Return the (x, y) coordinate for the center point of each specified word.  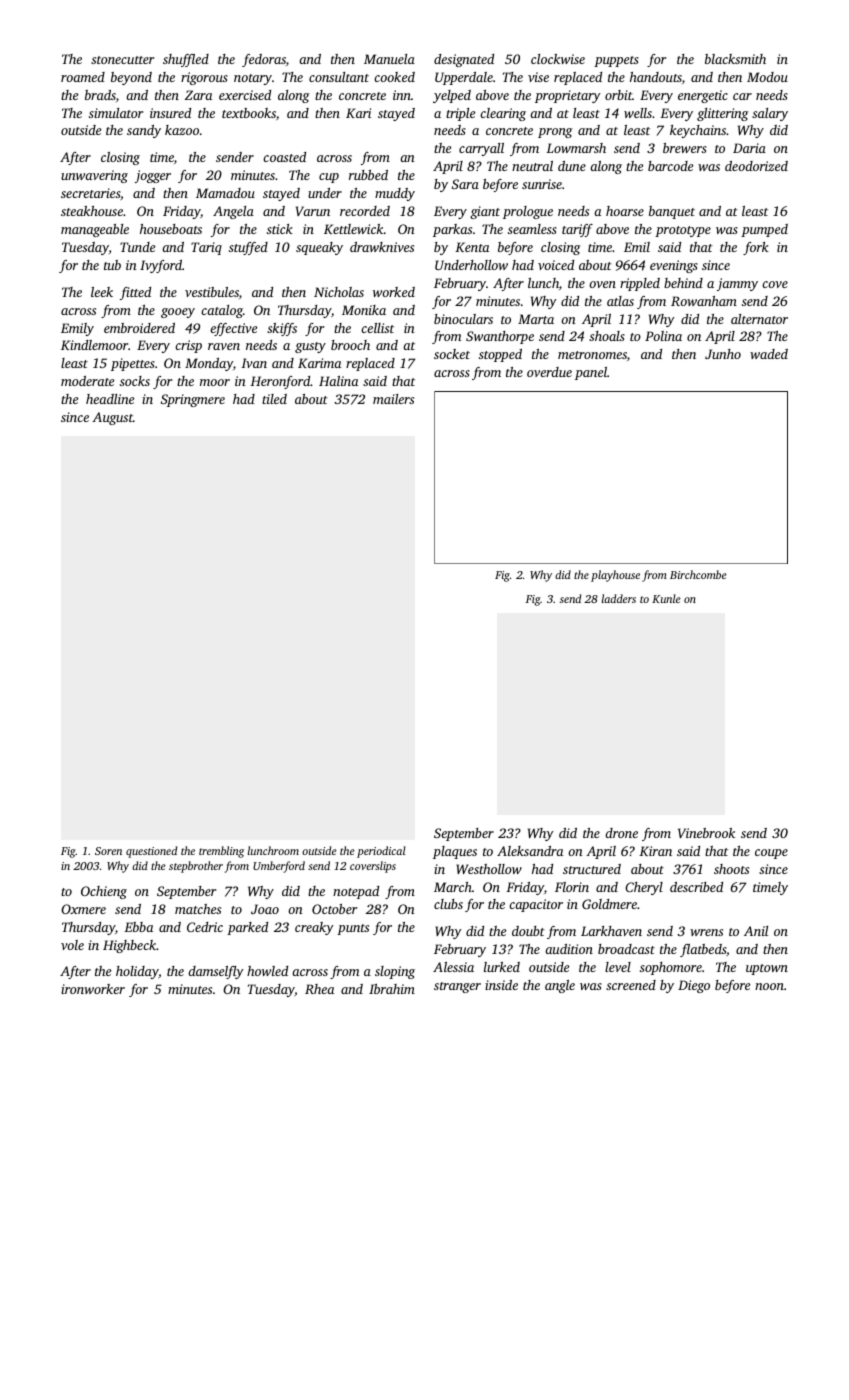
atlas (620, 301)
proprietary (568, 96)
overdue (549, 372)
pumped (764, 230)
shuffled (186, 60)
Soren (108, 851)
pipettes (133, 364)
